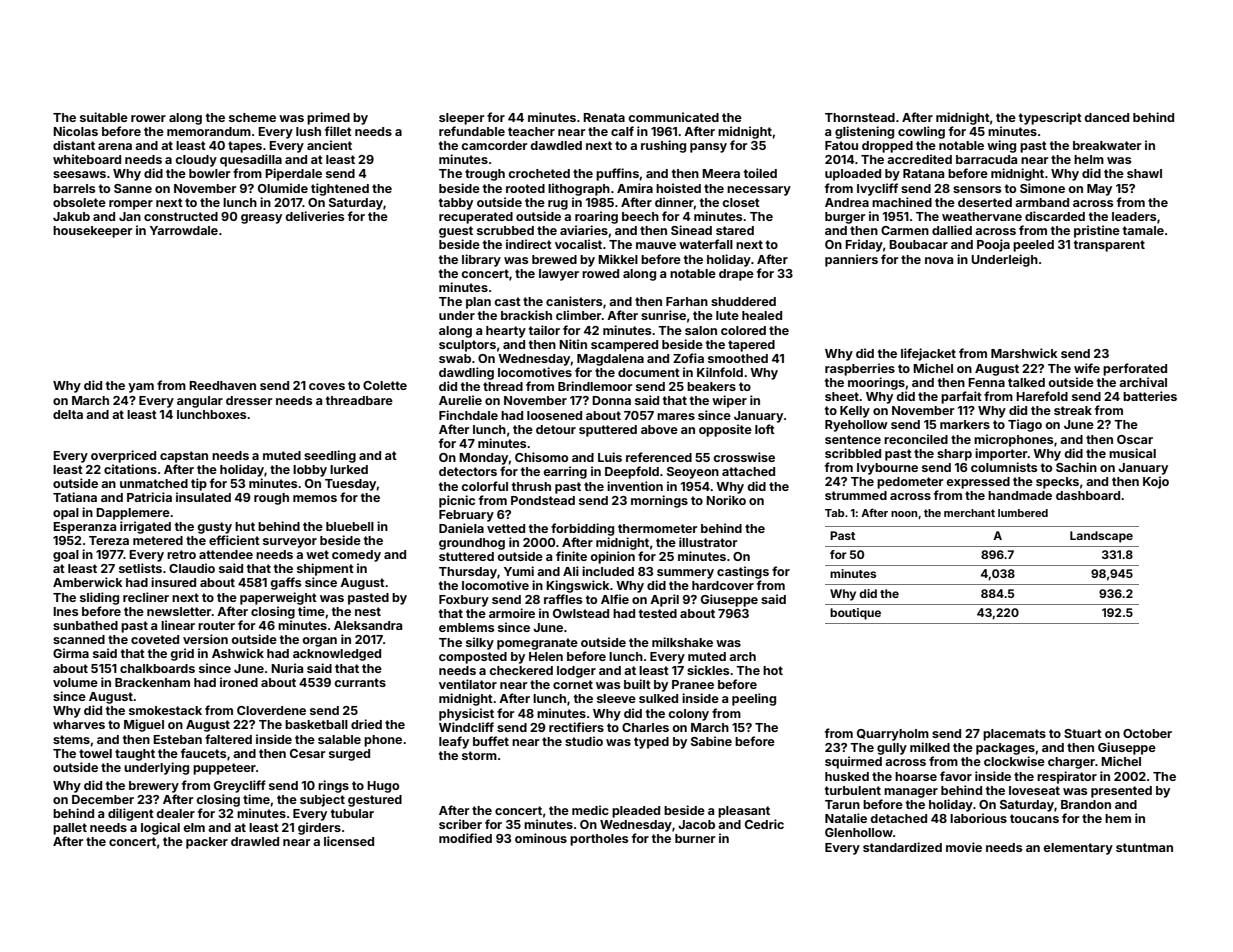  I want to click on stuntman, so click(1144, 847).
